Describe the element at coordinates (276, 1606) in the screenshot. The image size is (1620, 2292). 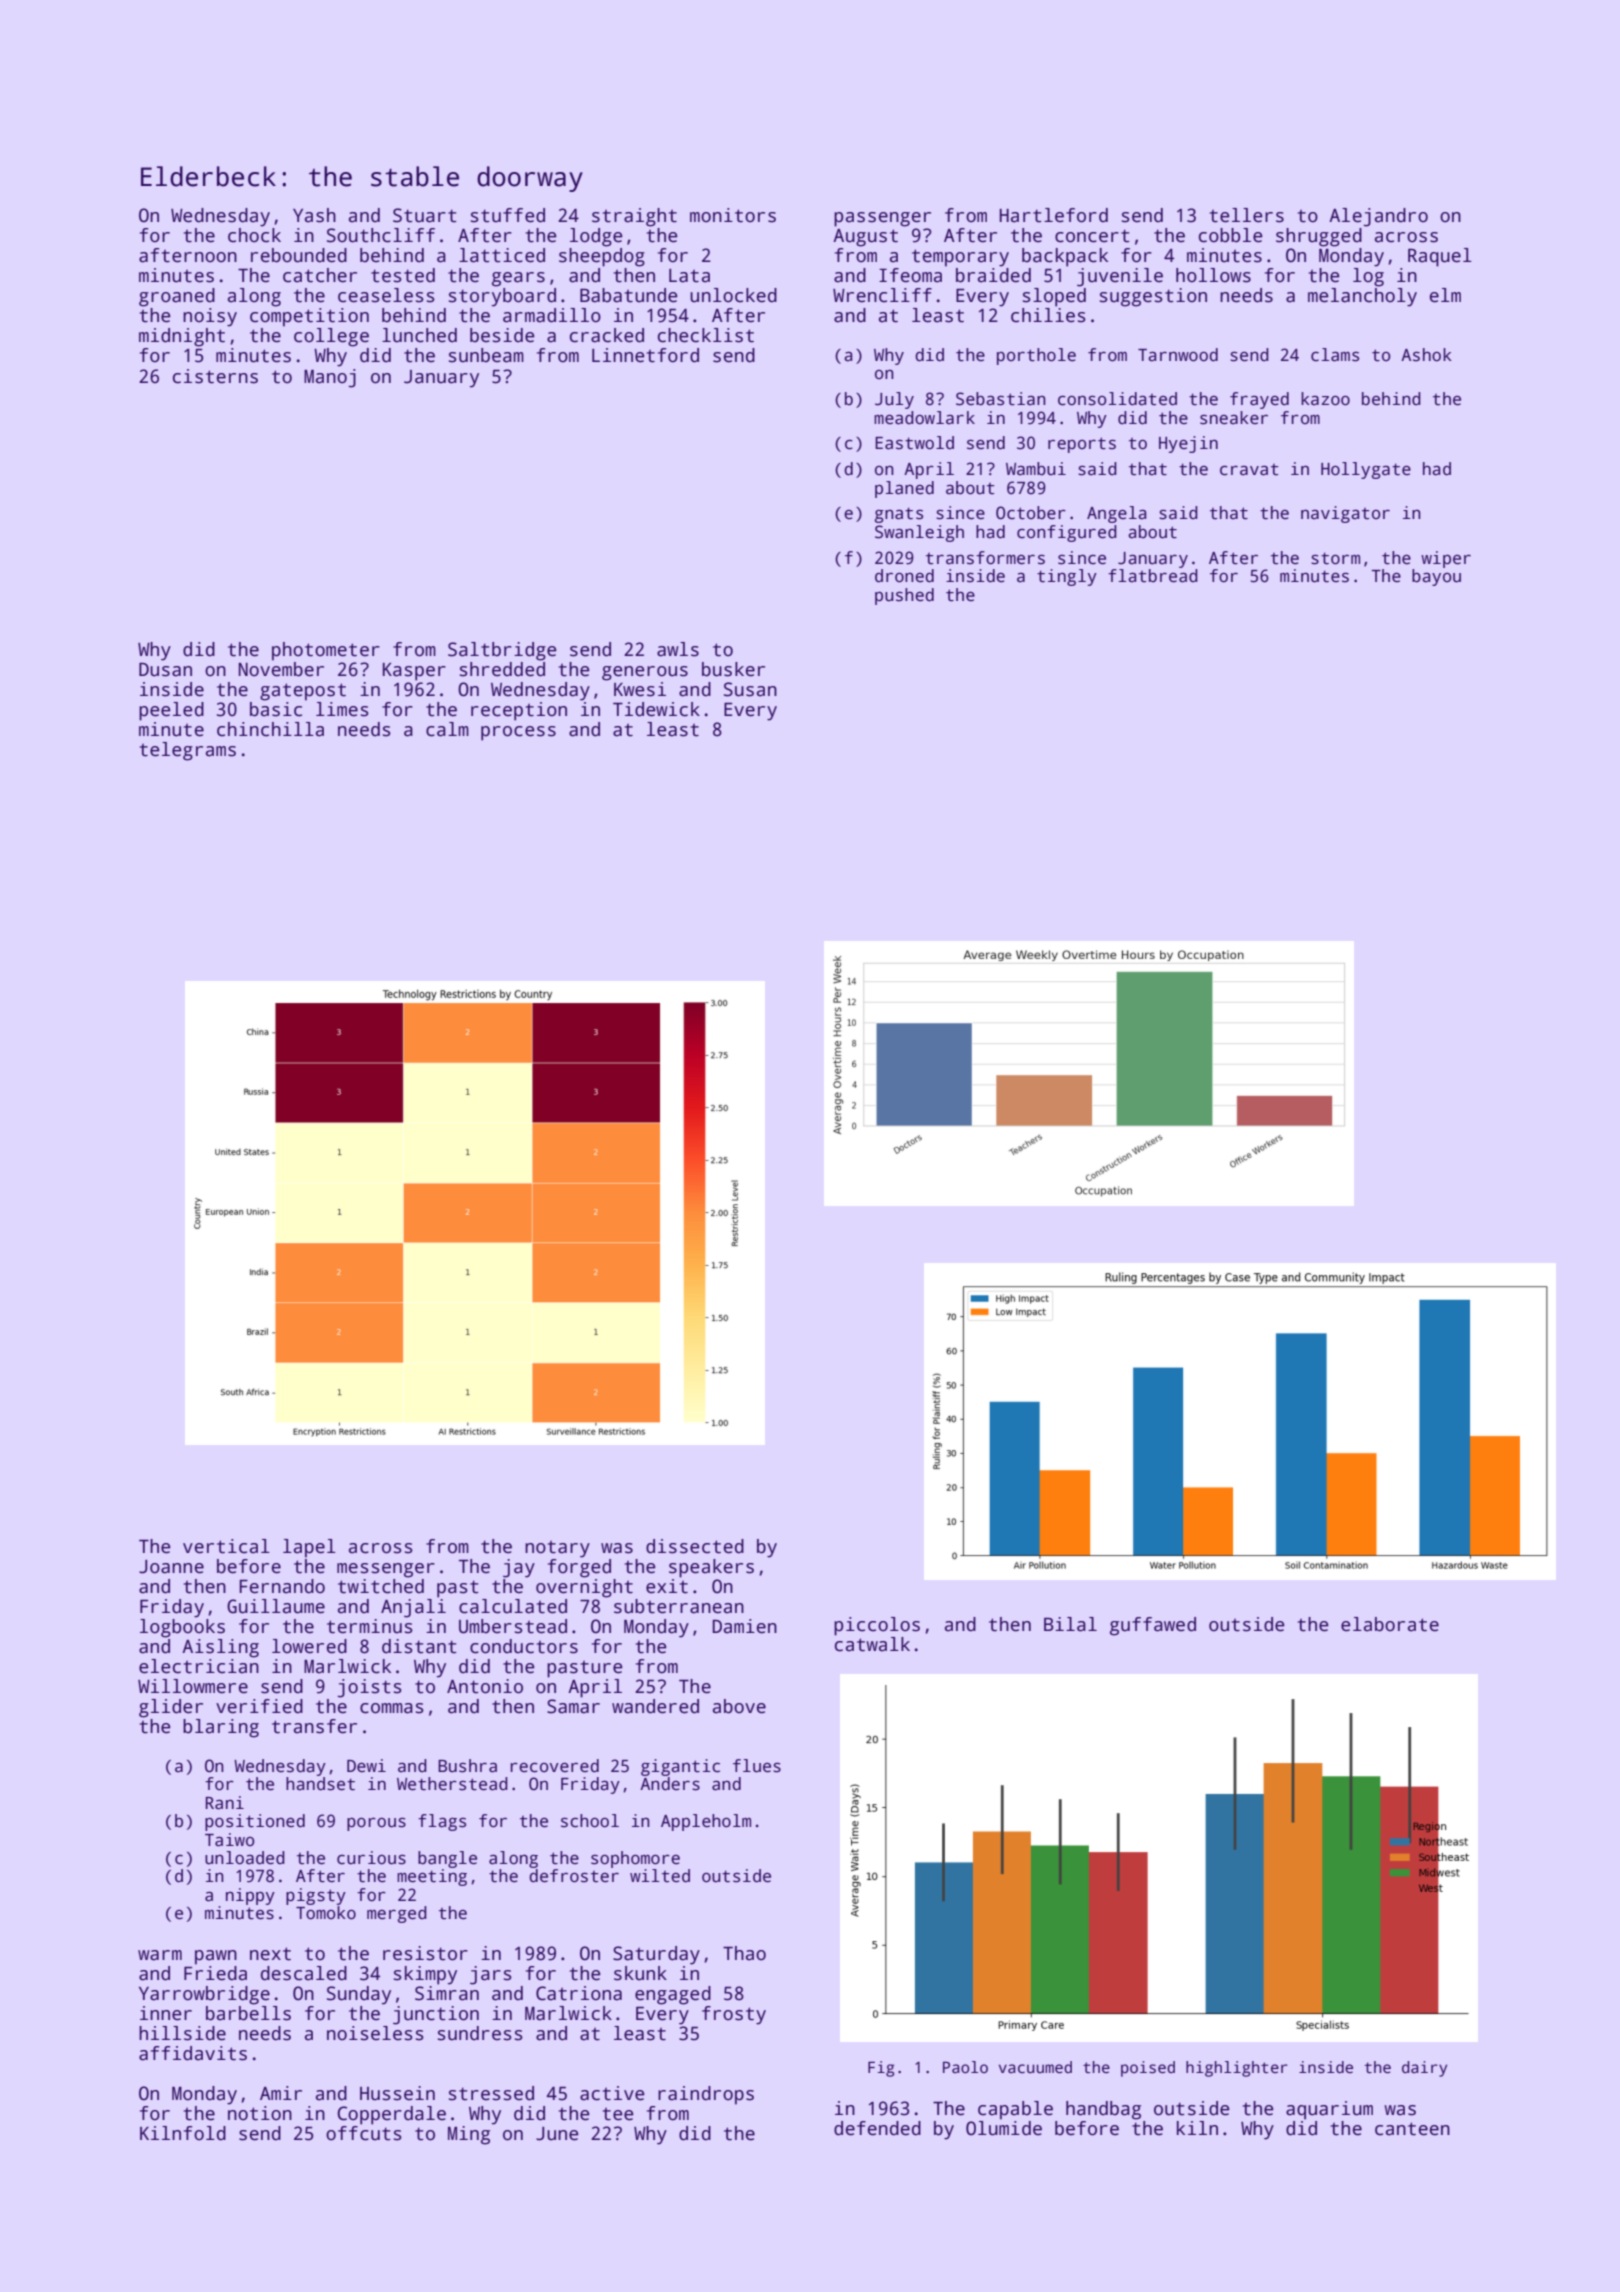
I see `Guillaume` at that location.
